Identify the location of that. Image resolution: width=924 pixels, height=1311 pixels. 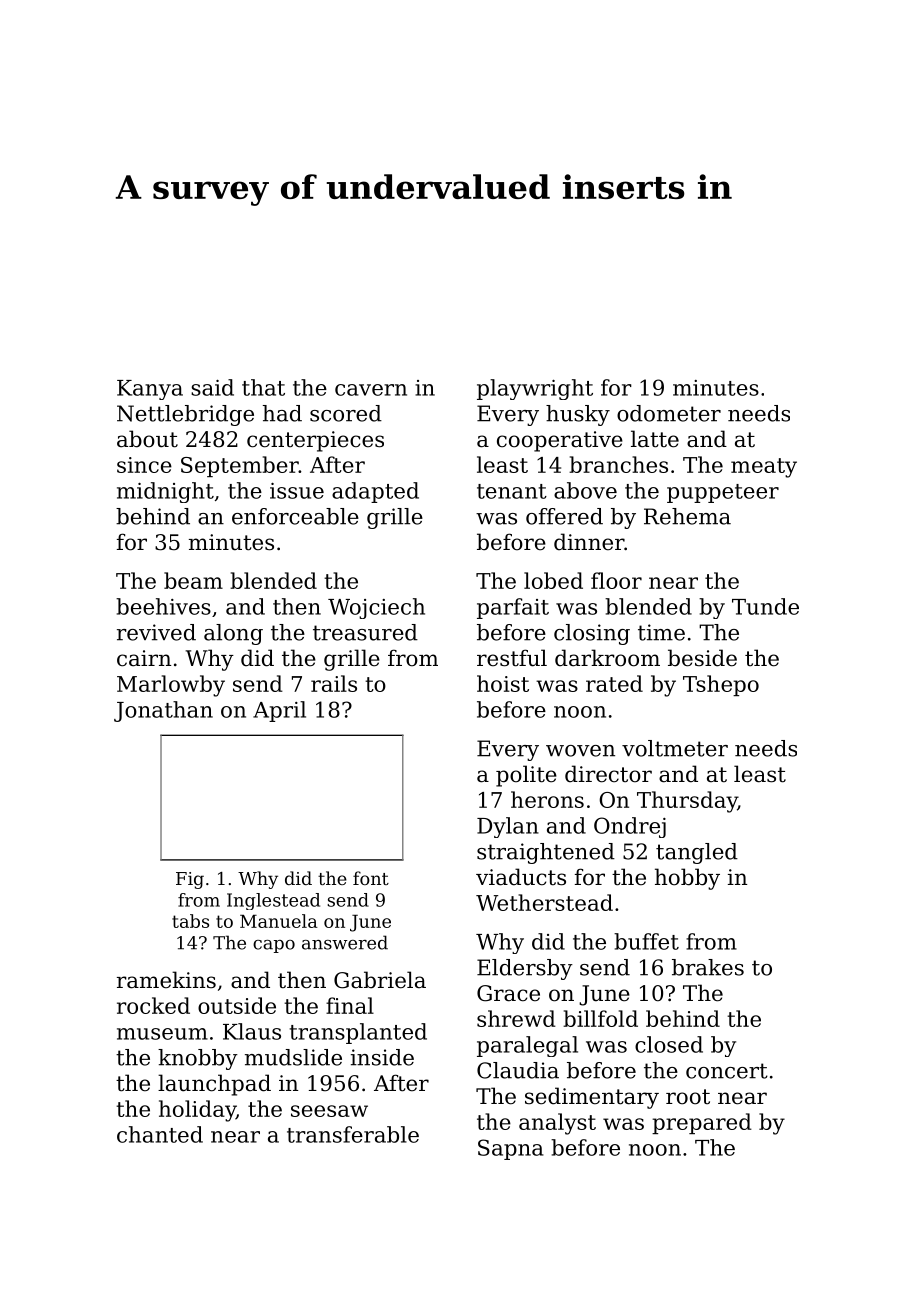
(263, 387).
